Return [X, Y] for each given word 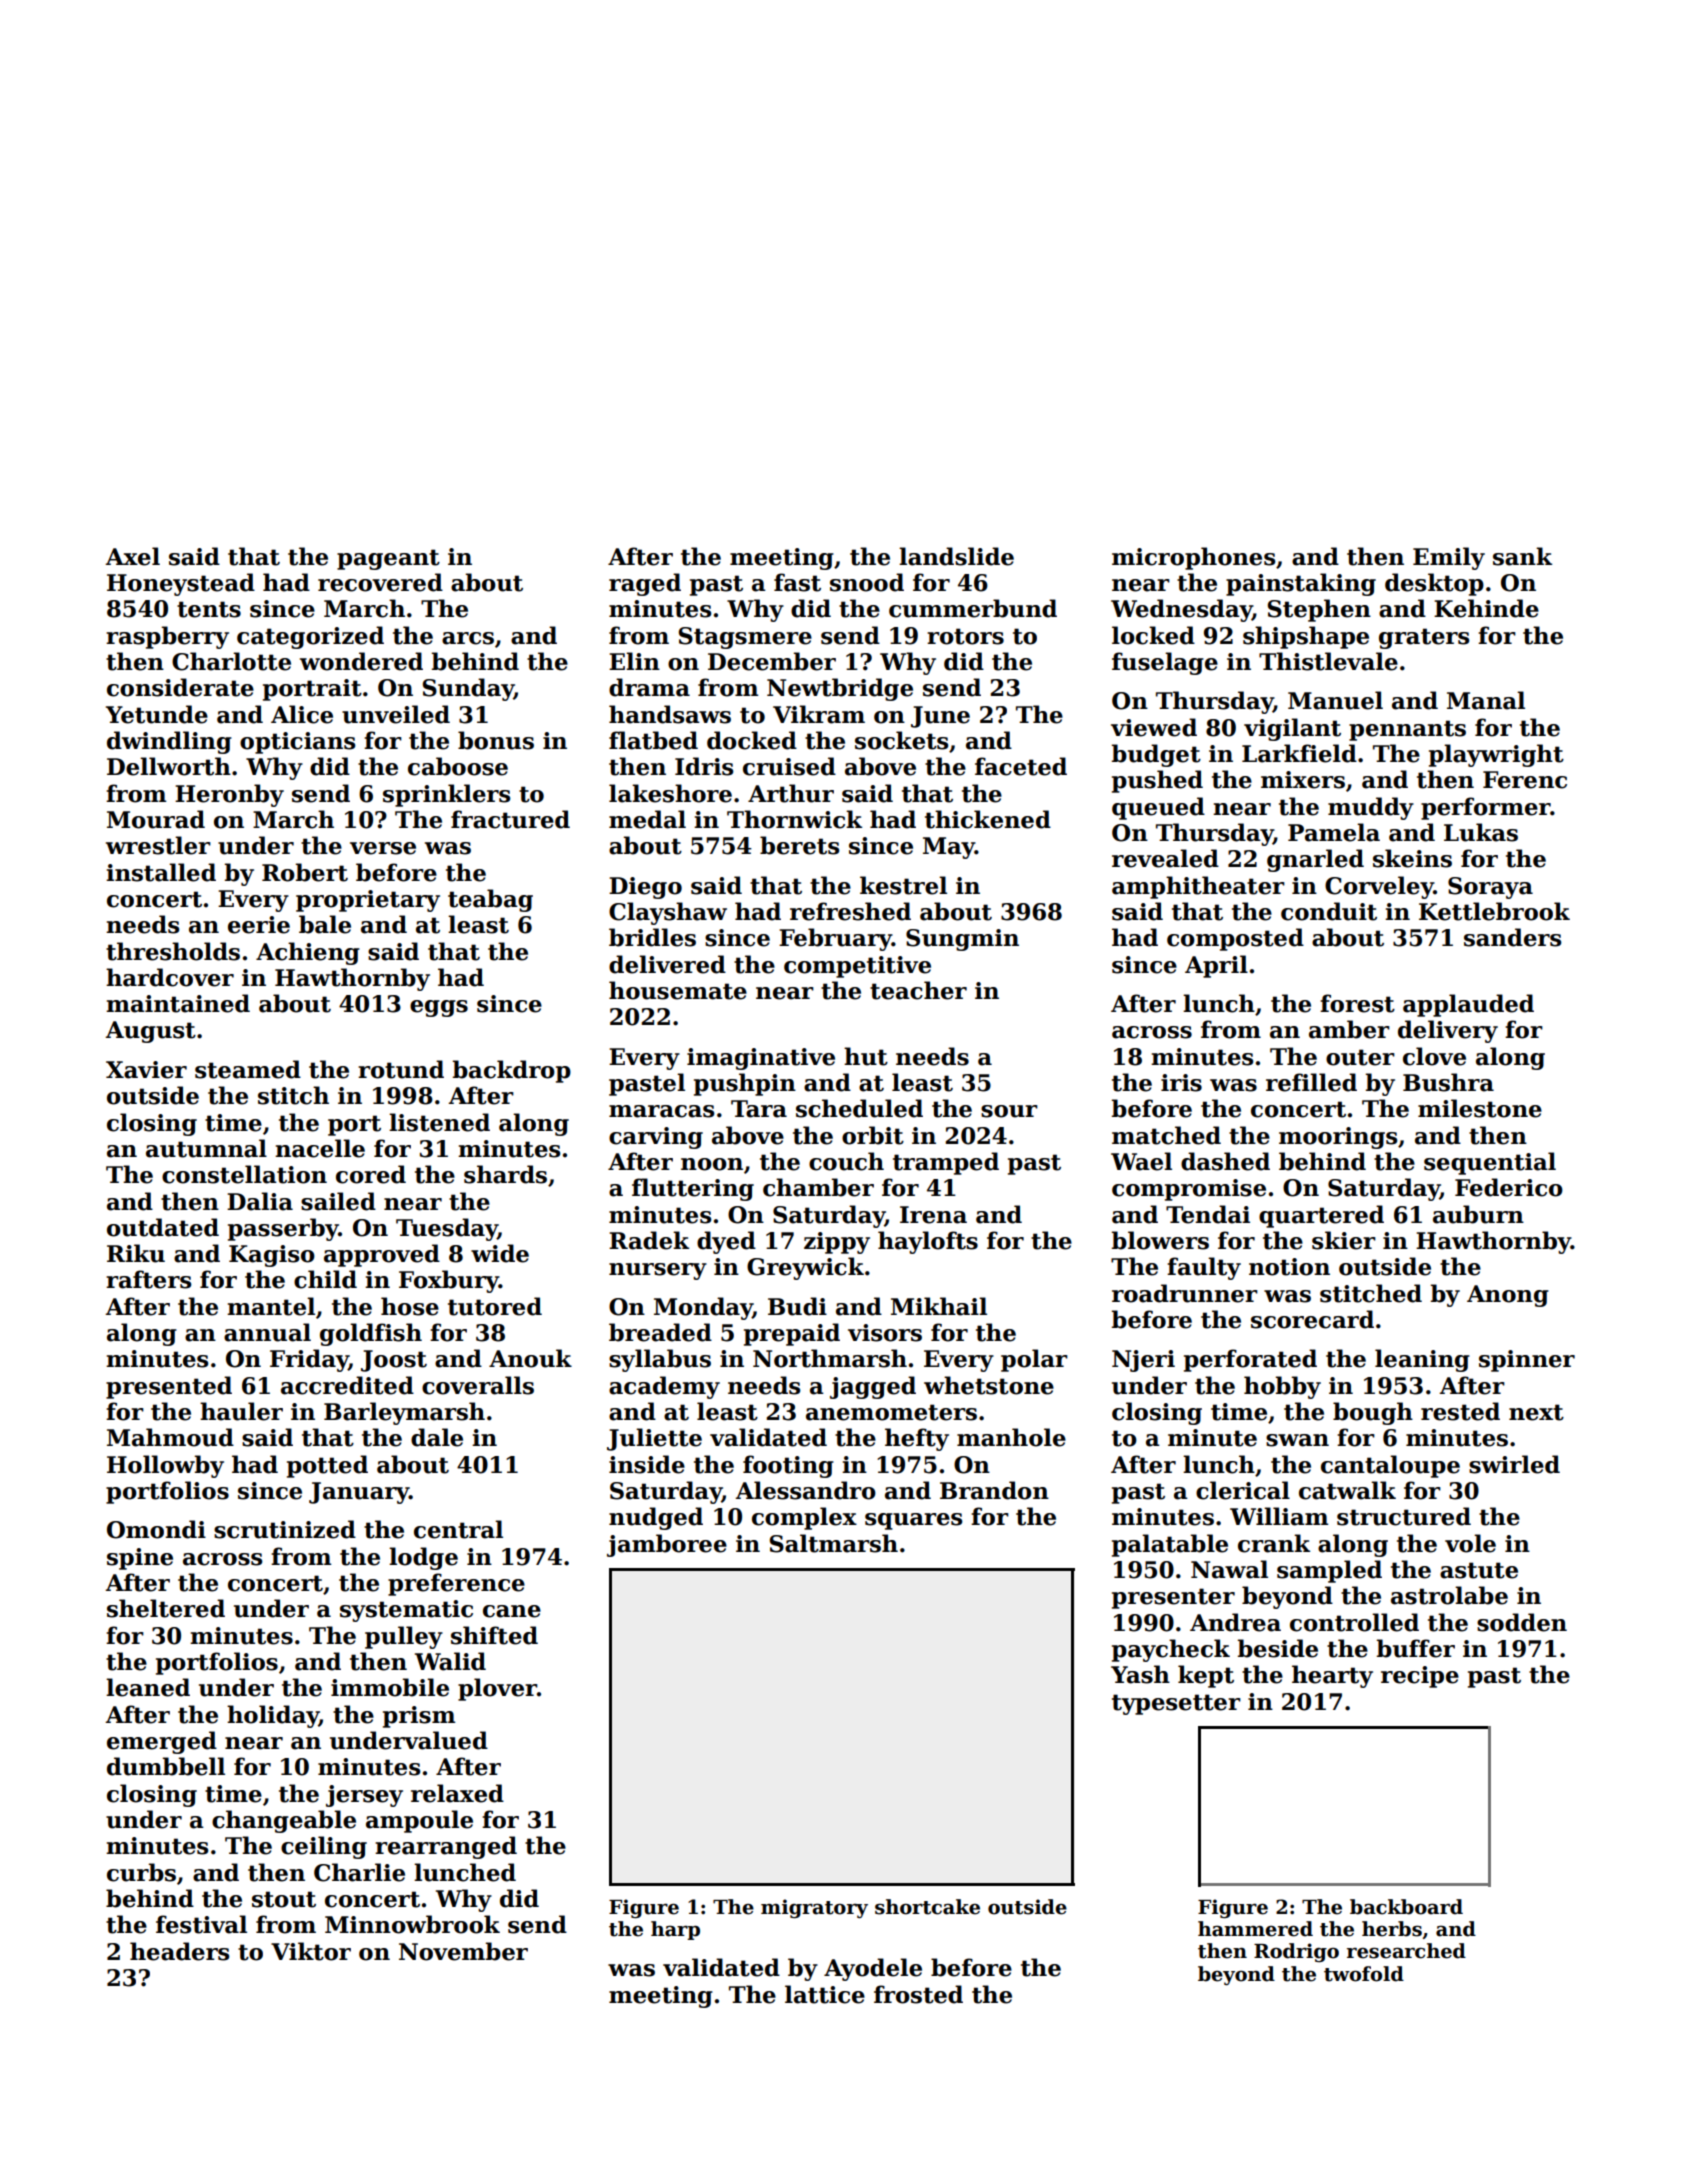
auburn [1478, 1214]
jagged [873, 1387]
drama [649, 687]
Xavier [146, 1070]
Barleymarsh [404, 1413]
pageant [388, 559]
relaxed [457, 1793]
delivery [1448, 1031]
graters [1424, 638]
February [835, 939]
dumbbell [166, 1766]
